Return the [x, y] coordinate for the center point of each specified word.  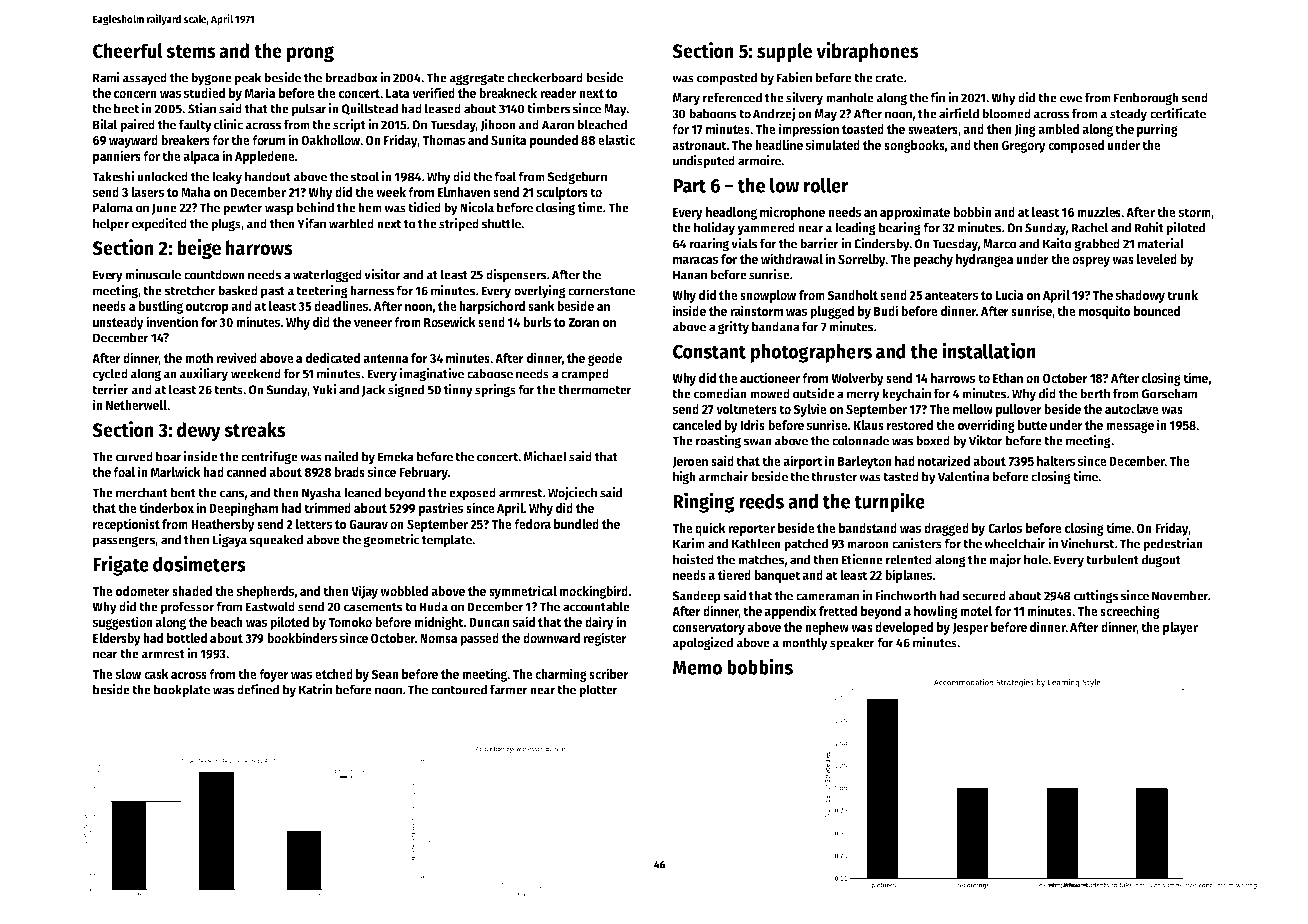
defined [258, 689]
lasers [147, 192]
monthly [805, 644]
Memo [697, 667]
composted [727, 79]
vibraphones [867, 52]
